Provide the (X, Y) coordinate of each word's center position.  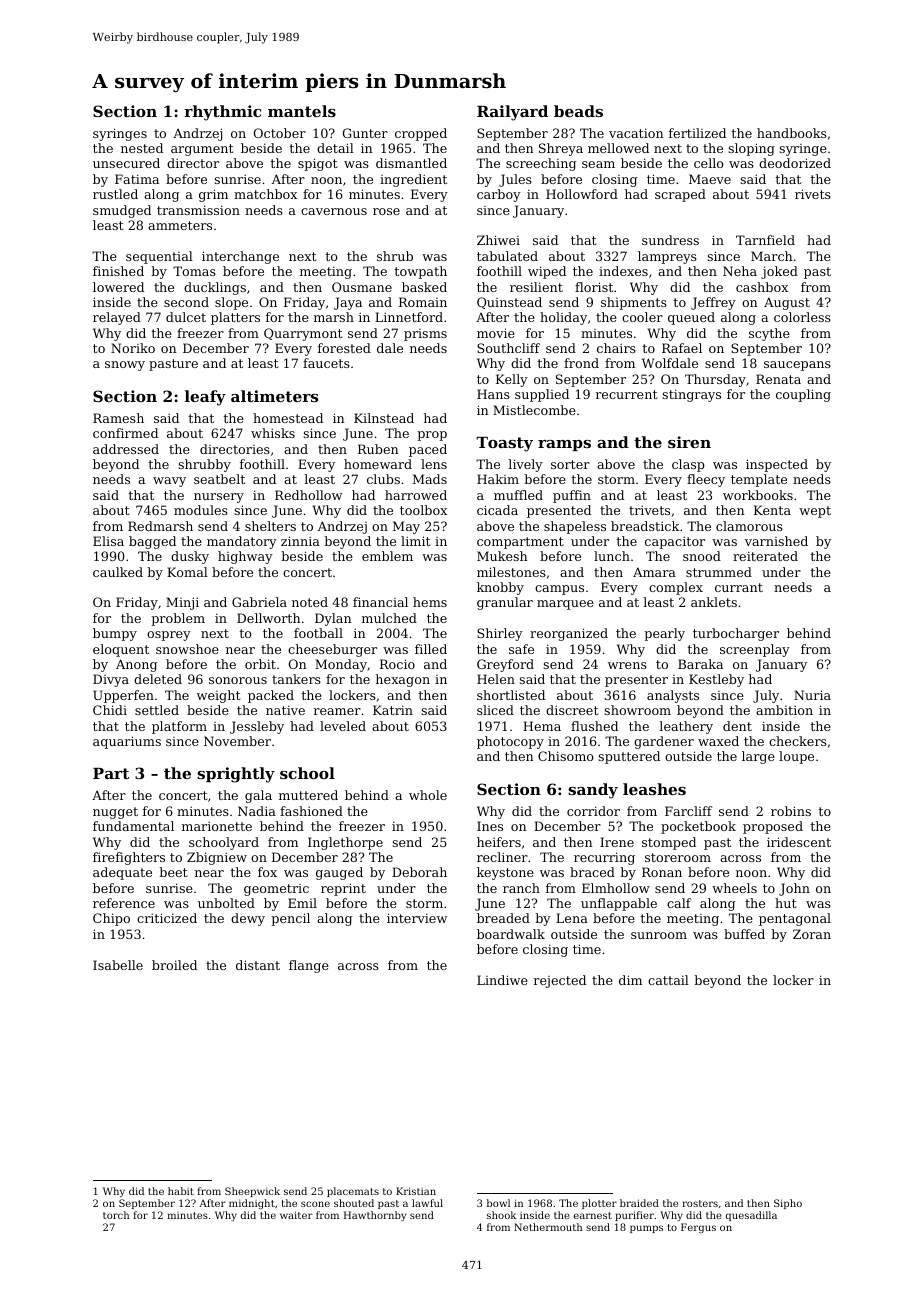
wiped (547, 272)
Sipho (788, 1204)
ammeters (180, 225)
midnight (252, 1204)
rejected (560, 981)
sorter (570, 464)
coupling (803, 395)
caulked (118, 572)
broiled (174, 965)
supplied (542, 395)
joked (779, 272)
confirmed (125, 433)
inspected (777, 465)
